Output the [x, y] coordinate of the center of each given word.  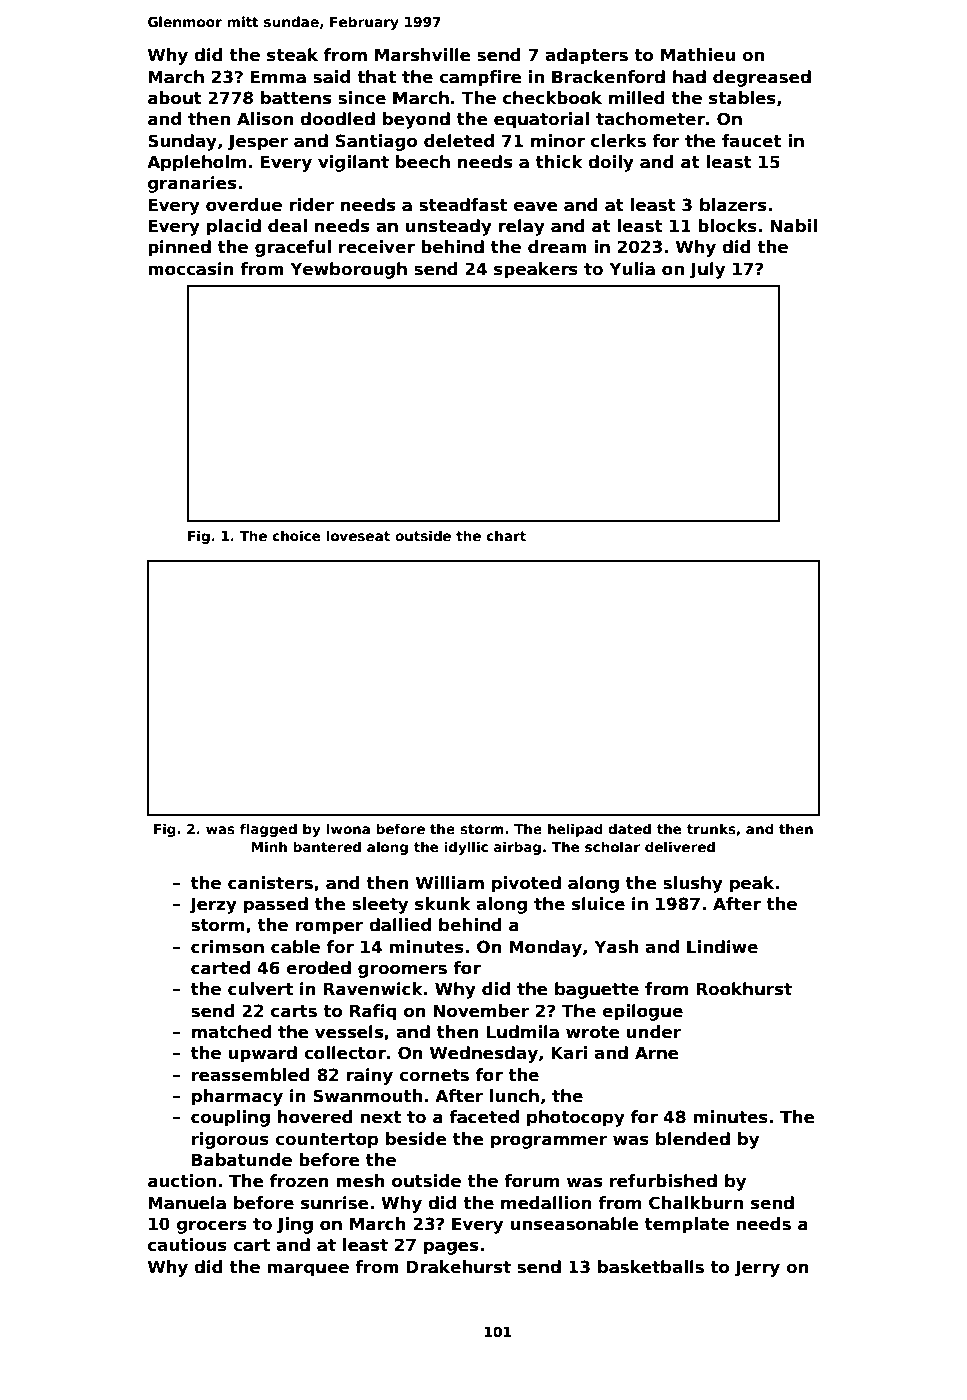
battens [296, 98]
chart [506, 535]
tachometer [650, 119]
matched [231, 1032]
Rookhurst [744, 989]
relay [521, 227]
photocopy [576, 1118]
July [707, 270]
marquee [308, 1270]
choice [296, 535]
